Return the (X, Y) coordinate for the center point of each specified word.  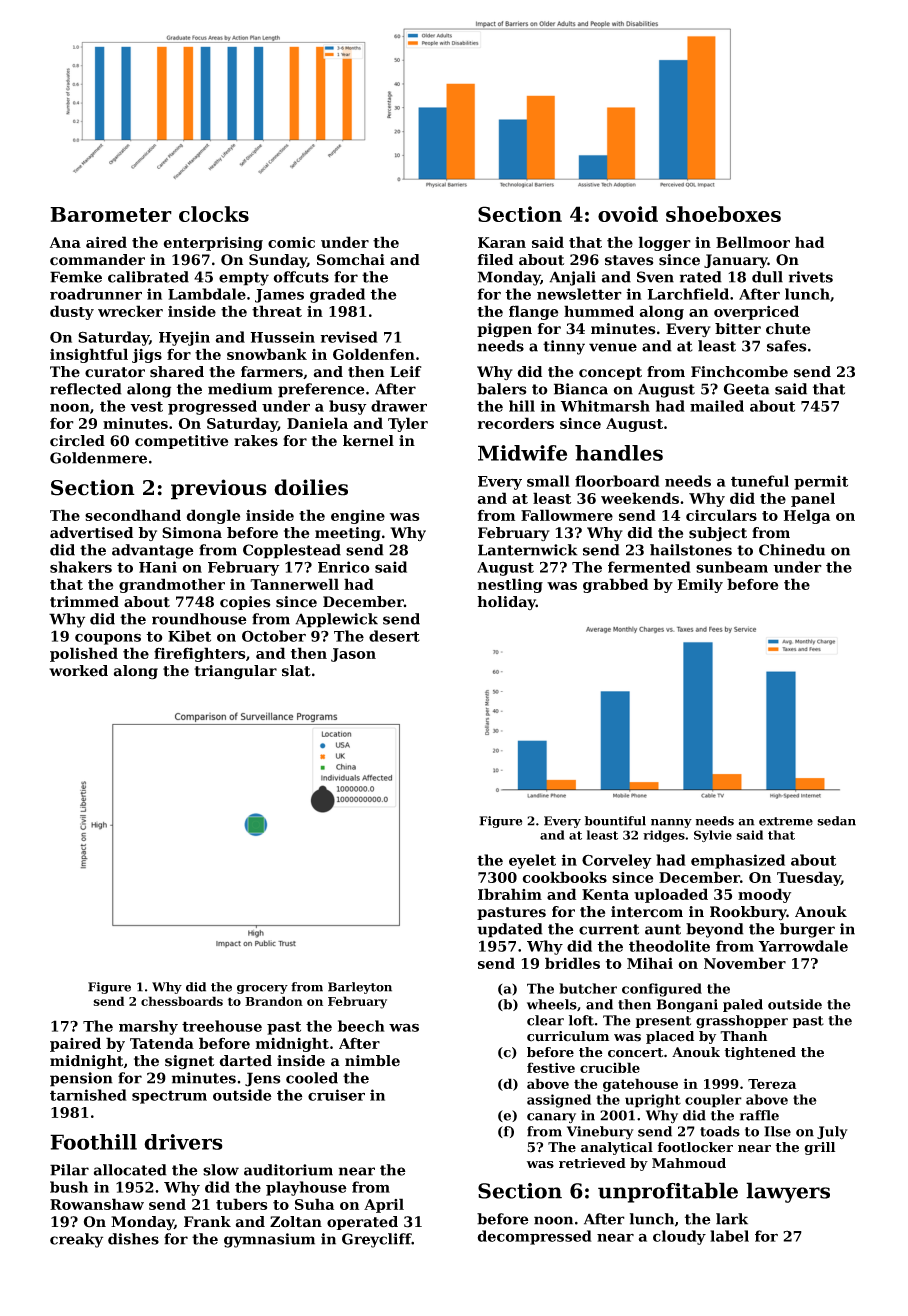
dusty (72, 312)
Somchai (351, 260)
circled (77, 441)
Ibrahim (510, 894)
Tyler (408, 424)
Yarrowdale (803, 946)
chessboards (182, 1001)
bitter (738, 329)
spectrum (169, 1097)
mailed (717, 406)
